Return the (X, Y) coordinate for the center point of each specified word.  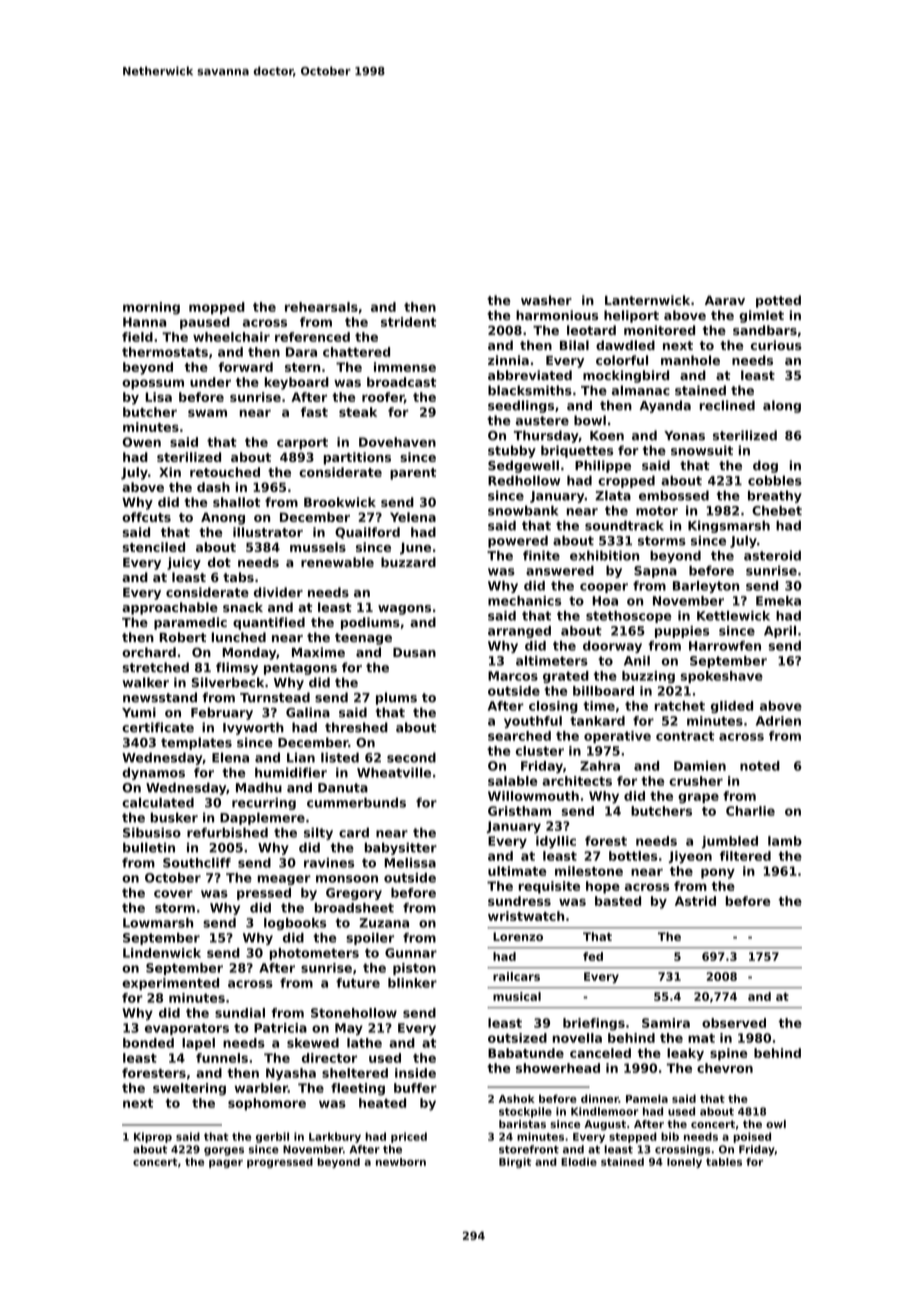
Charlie (750, 811)
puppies (682, 632)
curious (776, 345)
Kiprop (153, 1137)
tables (724, 1162)
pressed (264, 894)
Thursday (546, 436)
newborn (401, 1162)
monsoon (347, 879)
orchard (149, 652)
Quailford (367, 533)
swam (207, 413)
